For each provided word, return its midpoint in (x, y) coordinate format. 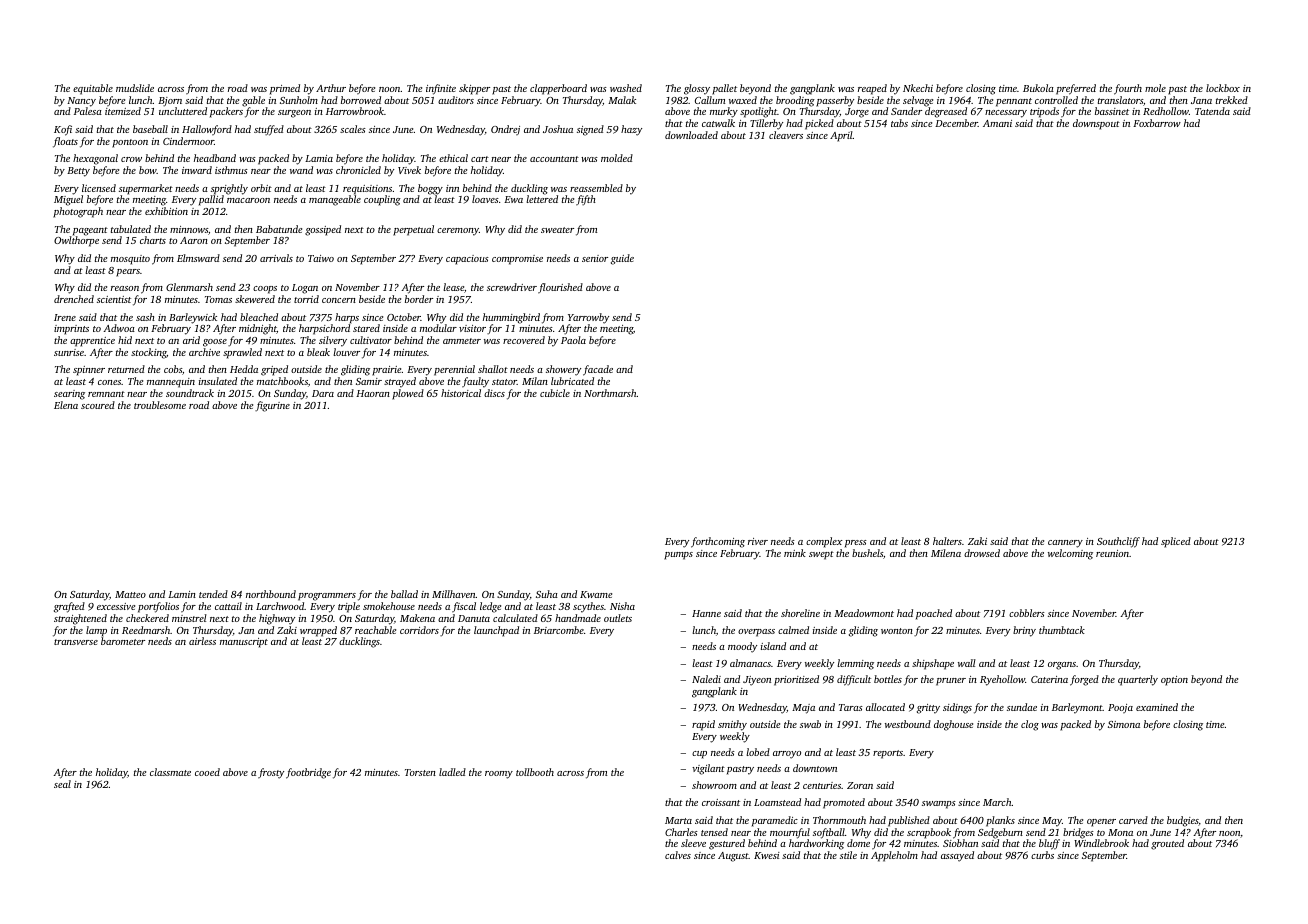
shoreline (800, 613)
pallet (724, 89)
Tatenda (1212, 111)
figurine (272, 406)
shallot (493, 369)
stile (848, 855)
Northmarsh (610, 393)
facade (598, 370)
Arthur (331, 88)
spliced (1176, 542)
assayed (957, 856)
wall (967, 663)
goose (215, 343)
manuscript (244, 643)
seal (62, 784)
